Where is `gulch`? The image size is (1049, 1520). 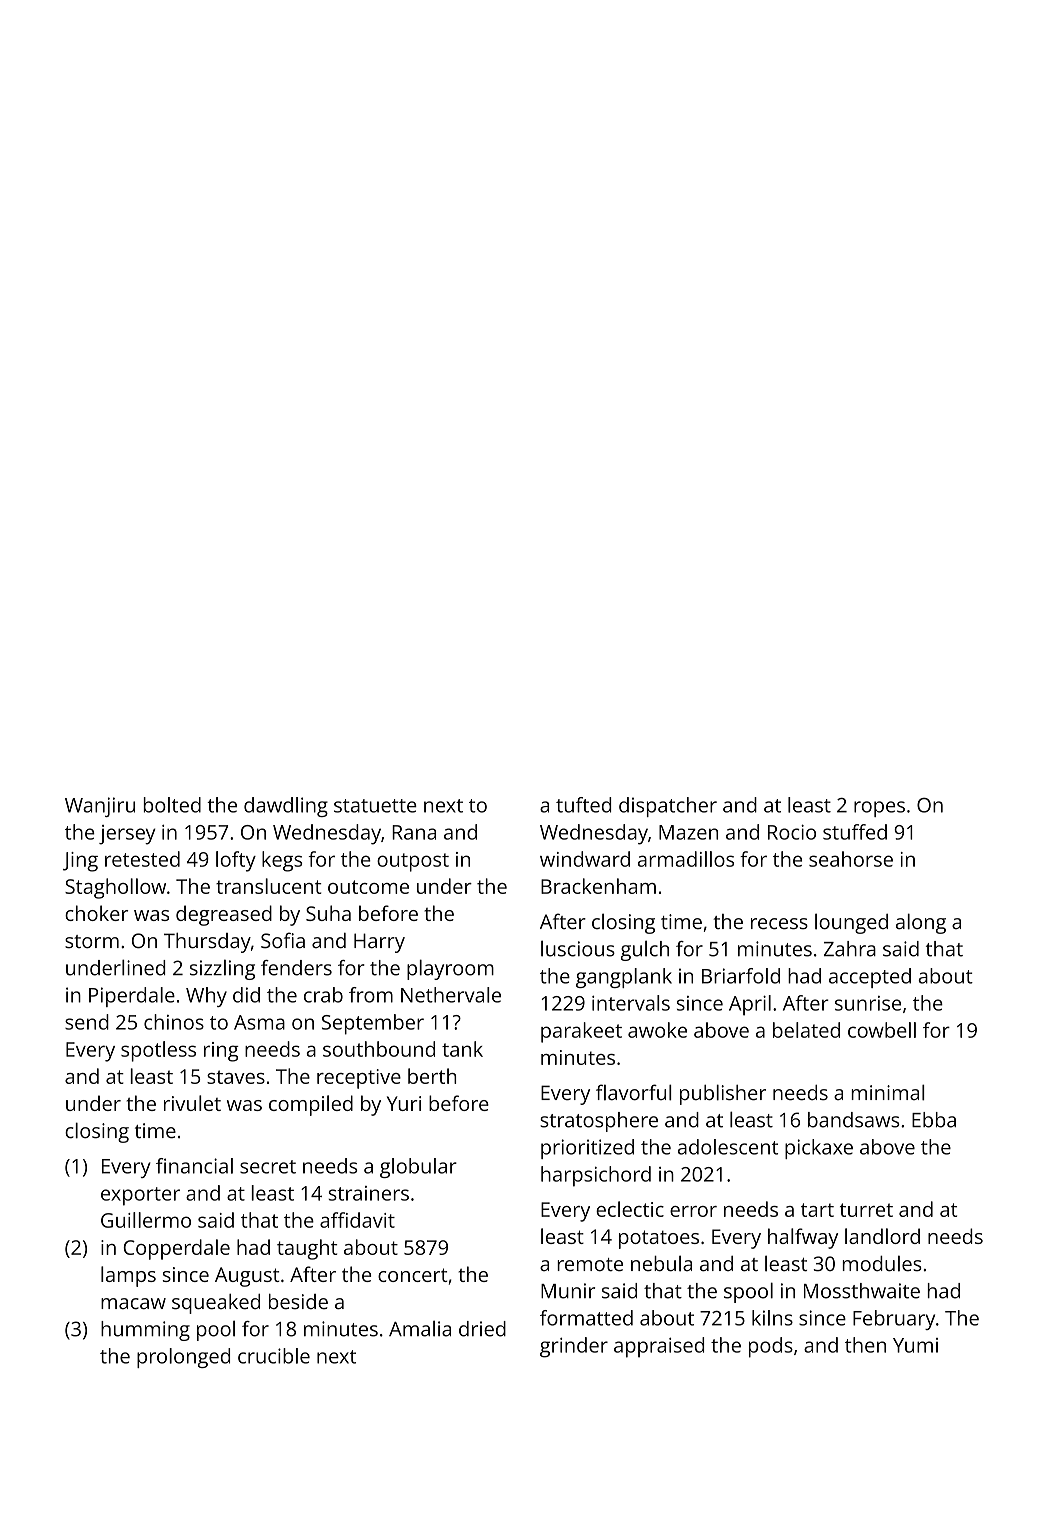 gulch is located at coordinates (645, 950).
